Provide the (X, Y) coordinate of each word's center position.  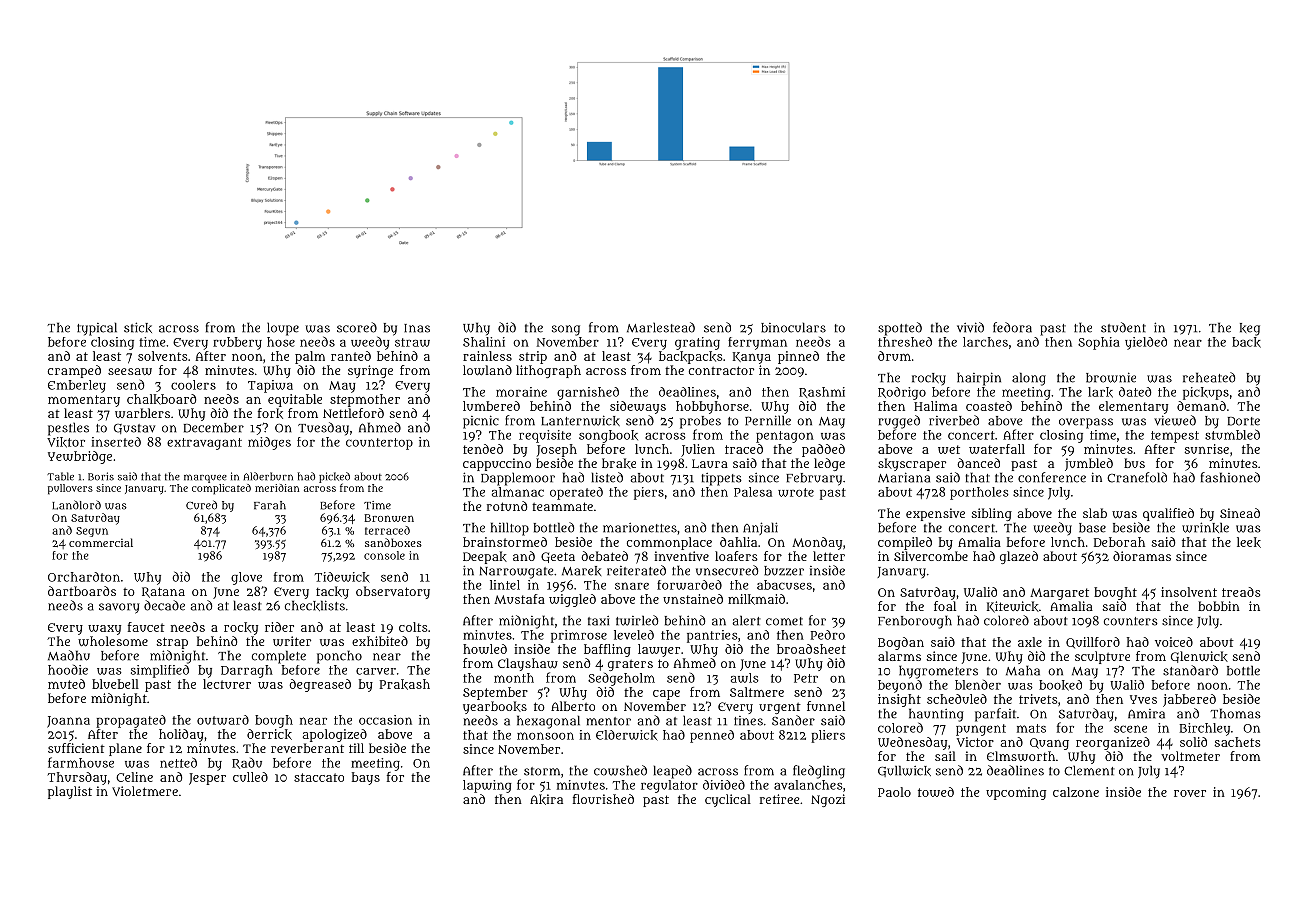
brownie (1111, 377)
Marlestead (661, 327)
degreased (320, 685)
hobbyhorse (712, 407)
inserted (116, 442)
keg (1250, 329)
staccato (319, 777)
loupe (283, 329)
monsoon (545, 736)
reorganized (1113, 743)
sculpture (1102, 657)
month (514, 678)
